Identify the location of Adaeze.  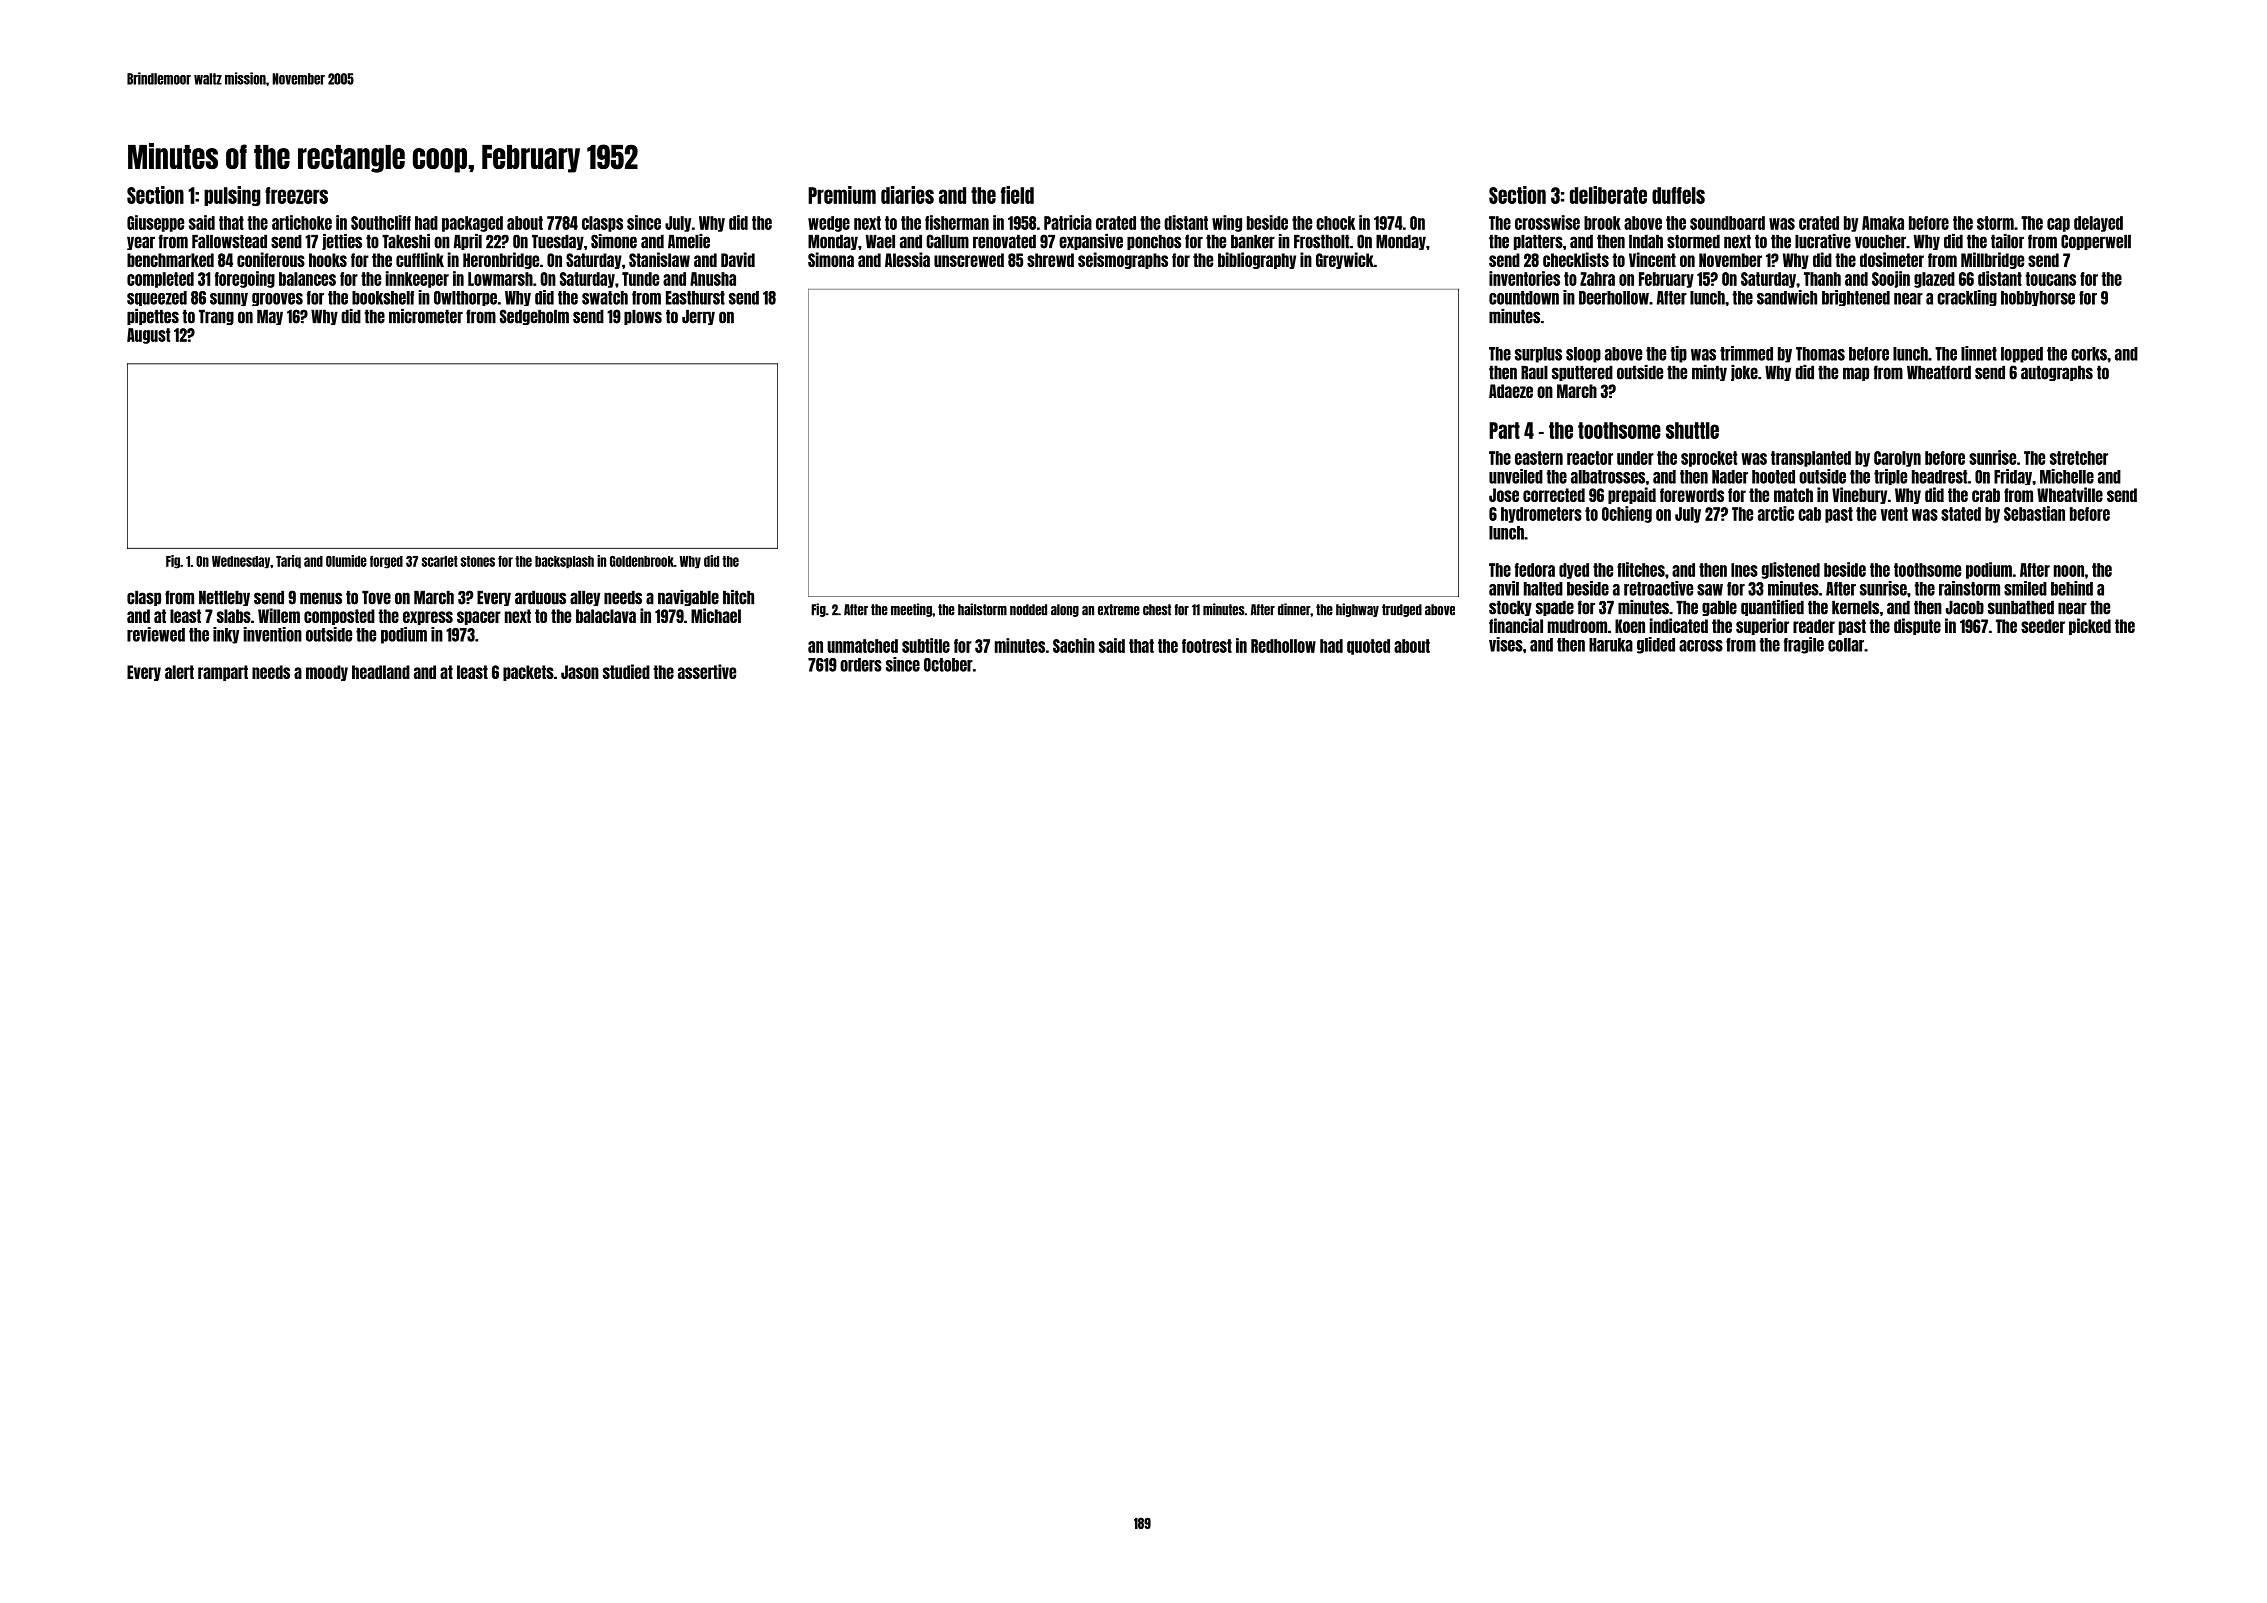
(1511, 391).
